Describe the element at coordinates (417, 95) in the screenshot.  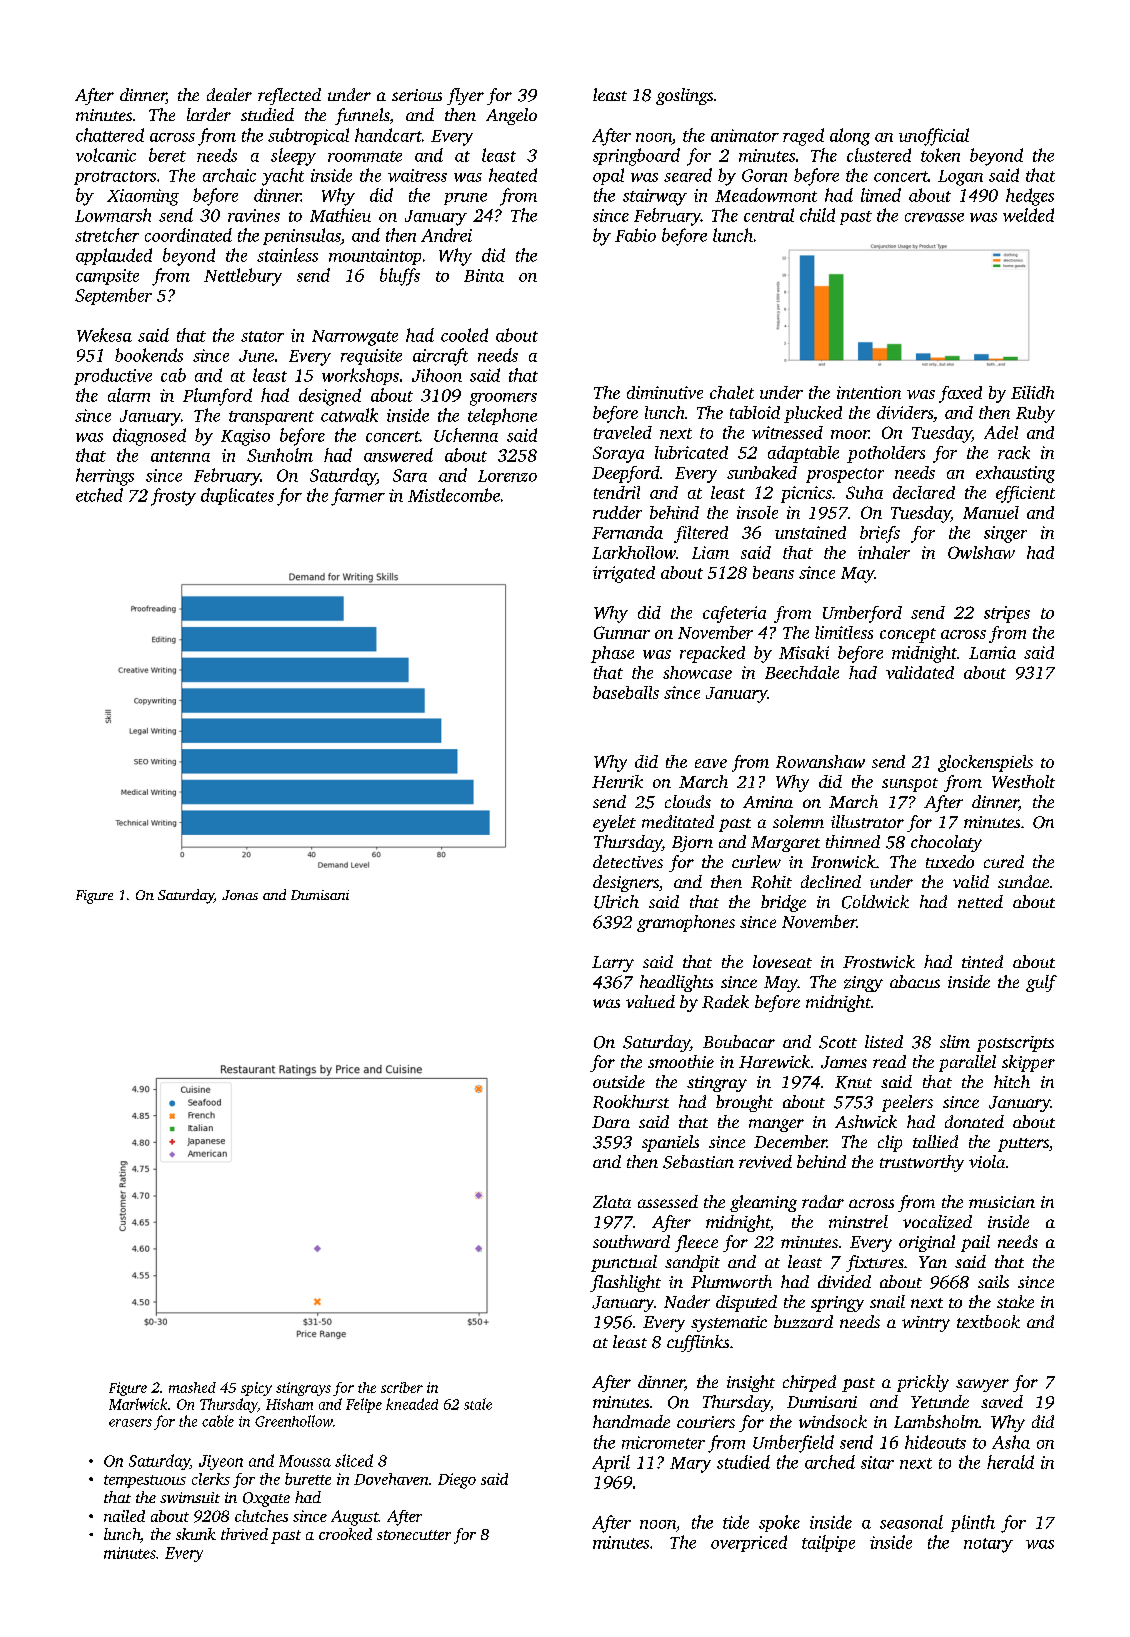
I see `serious` at that location.
